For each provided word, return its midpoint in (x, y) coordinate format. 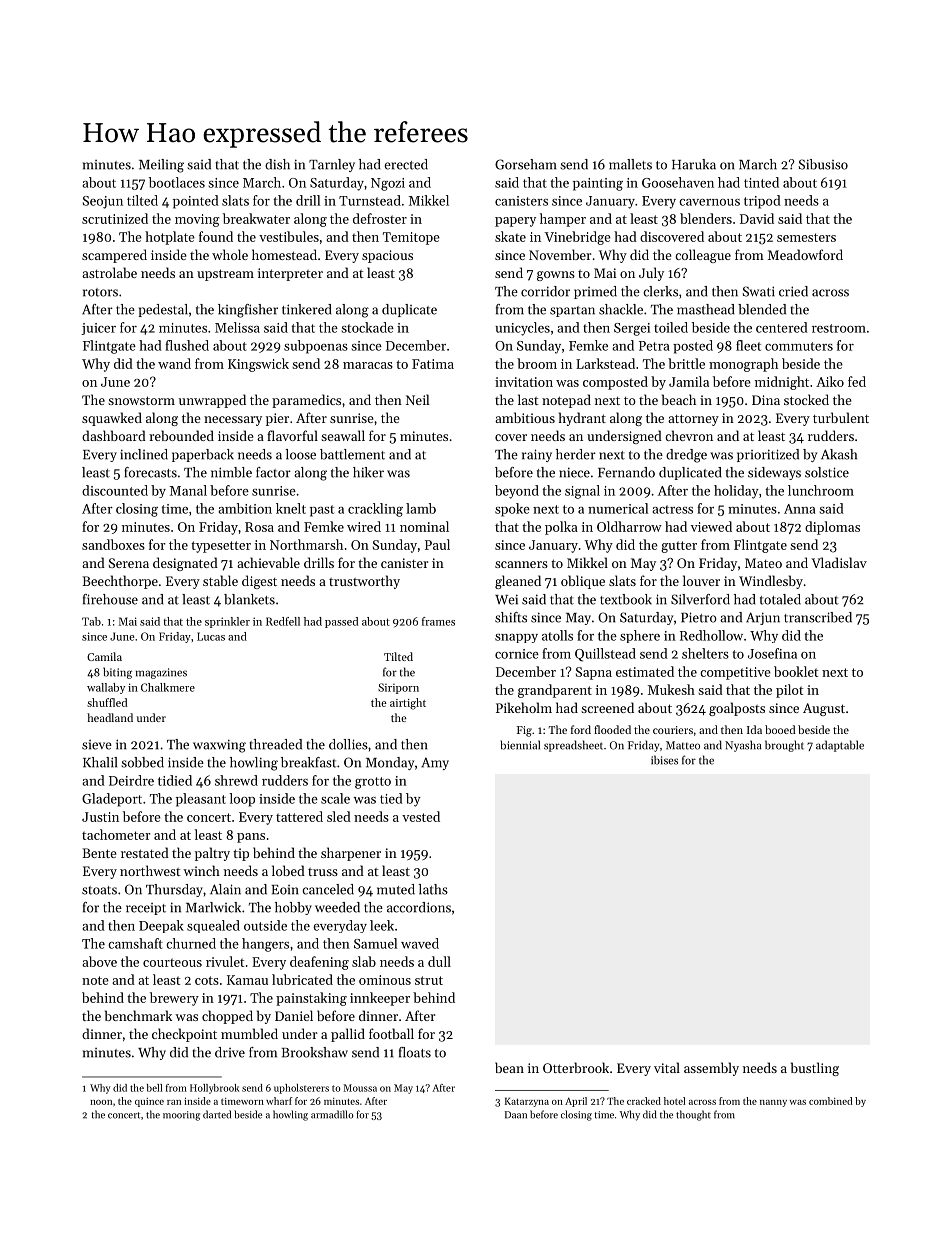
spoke (512, 510)
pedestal (163, 310)
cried (793, 291)
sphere (640, 636)
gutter (679, 547)
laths (433, 889)
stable (220, 580)
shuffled (107, 702)
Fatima (433, 364)
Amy (435, 764)
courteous (172, 962)
